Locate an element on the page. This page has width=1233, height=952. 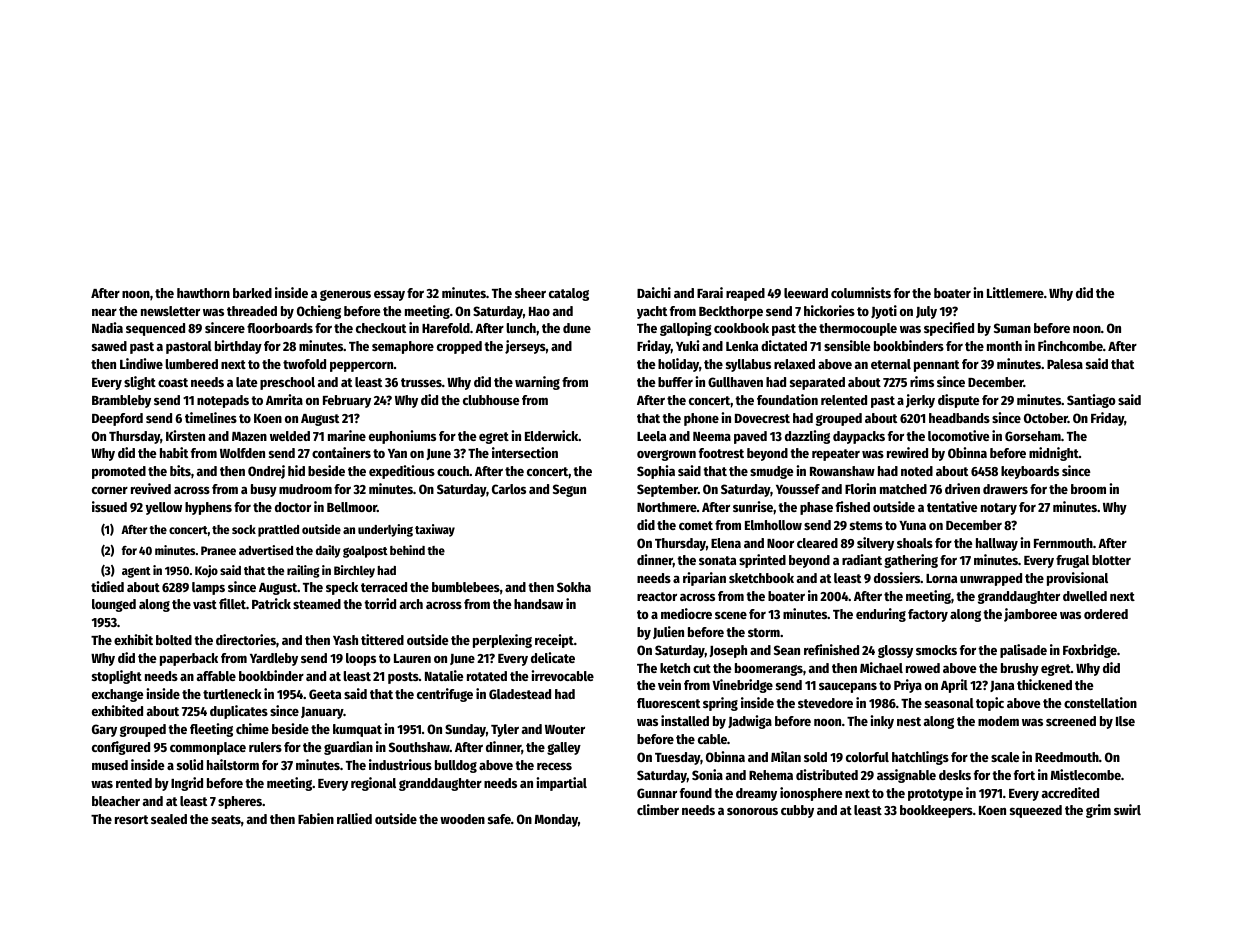
prototype is located at coordinates (935, 795).
